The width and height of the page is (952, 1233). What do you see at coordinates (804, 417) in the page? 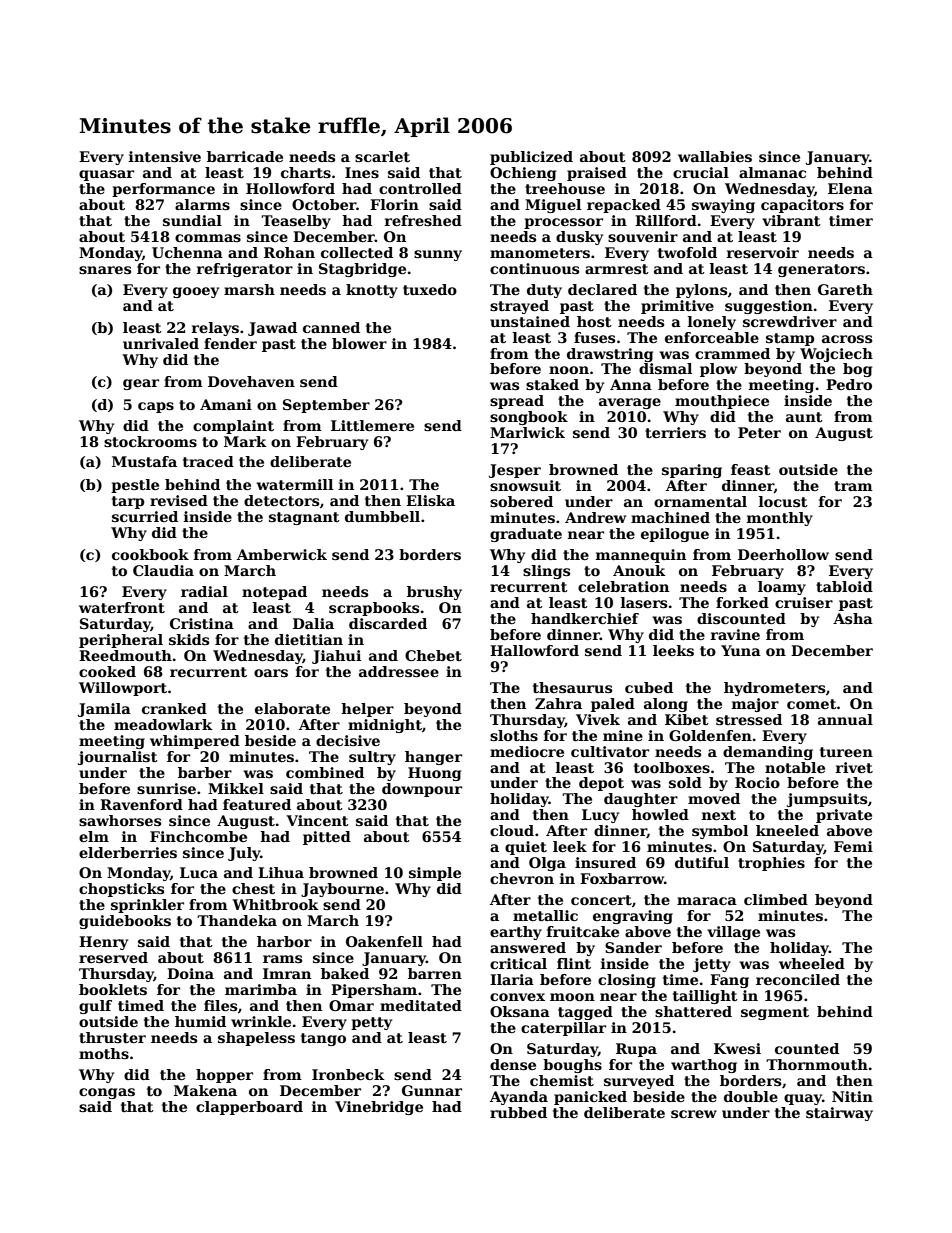
I see `aunt` at bounding box center [804, 417].
